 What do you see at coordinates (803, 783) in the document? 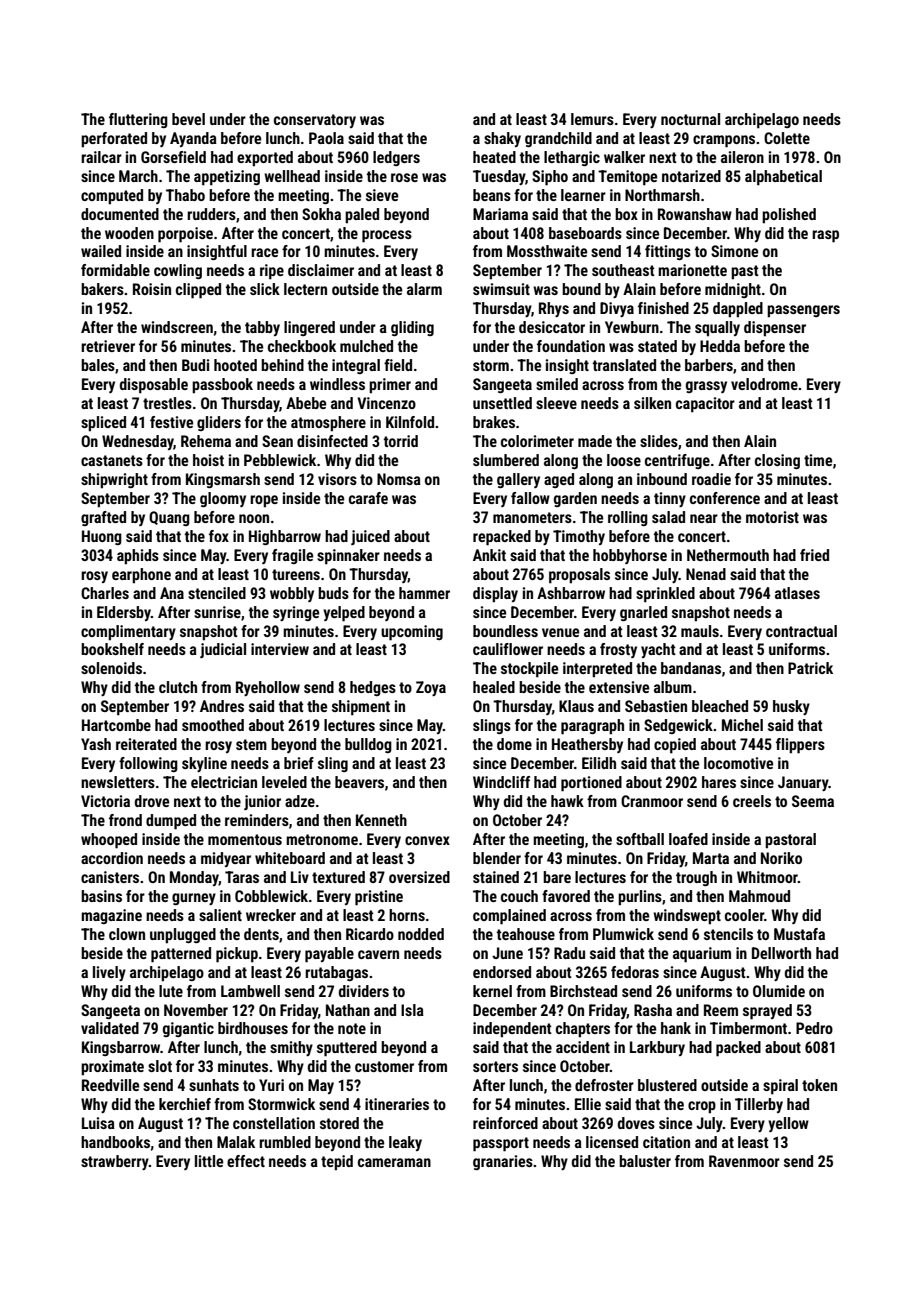
I see `January` at bounding box center [803, 783].
